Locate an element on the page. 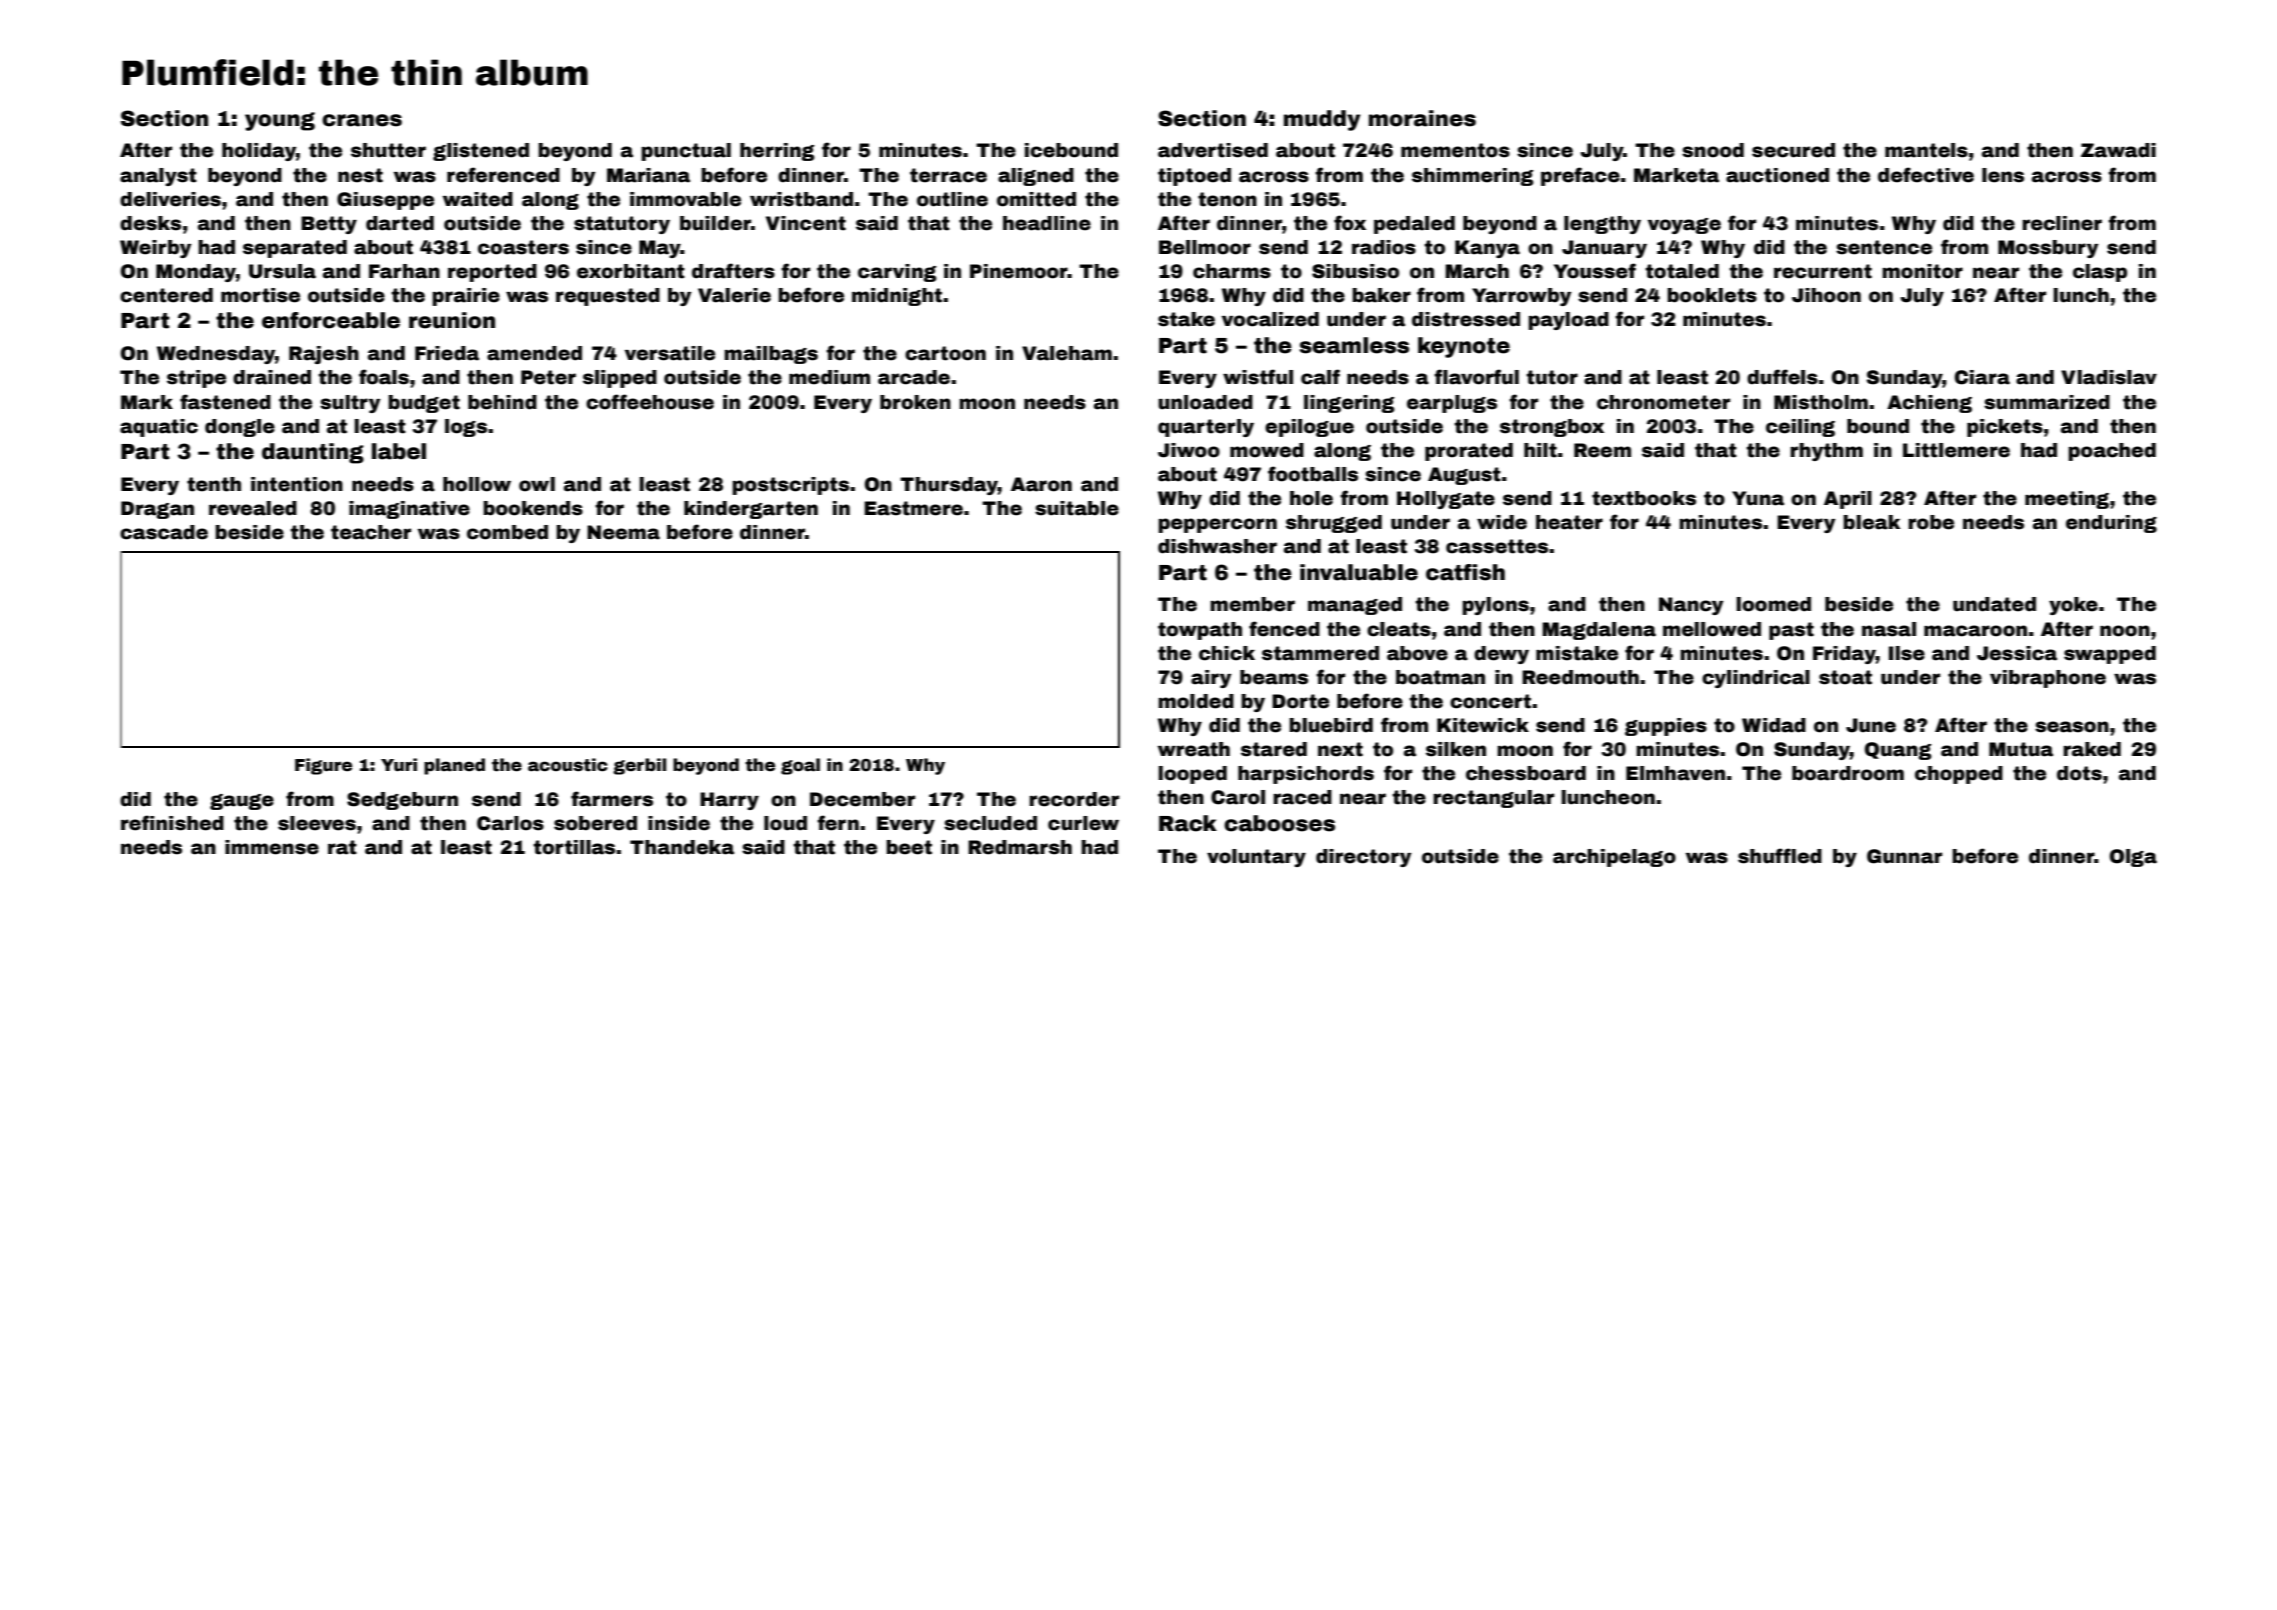 This image has width=2277, height=1610. Ciara is located at coordinates (1982, 377).
